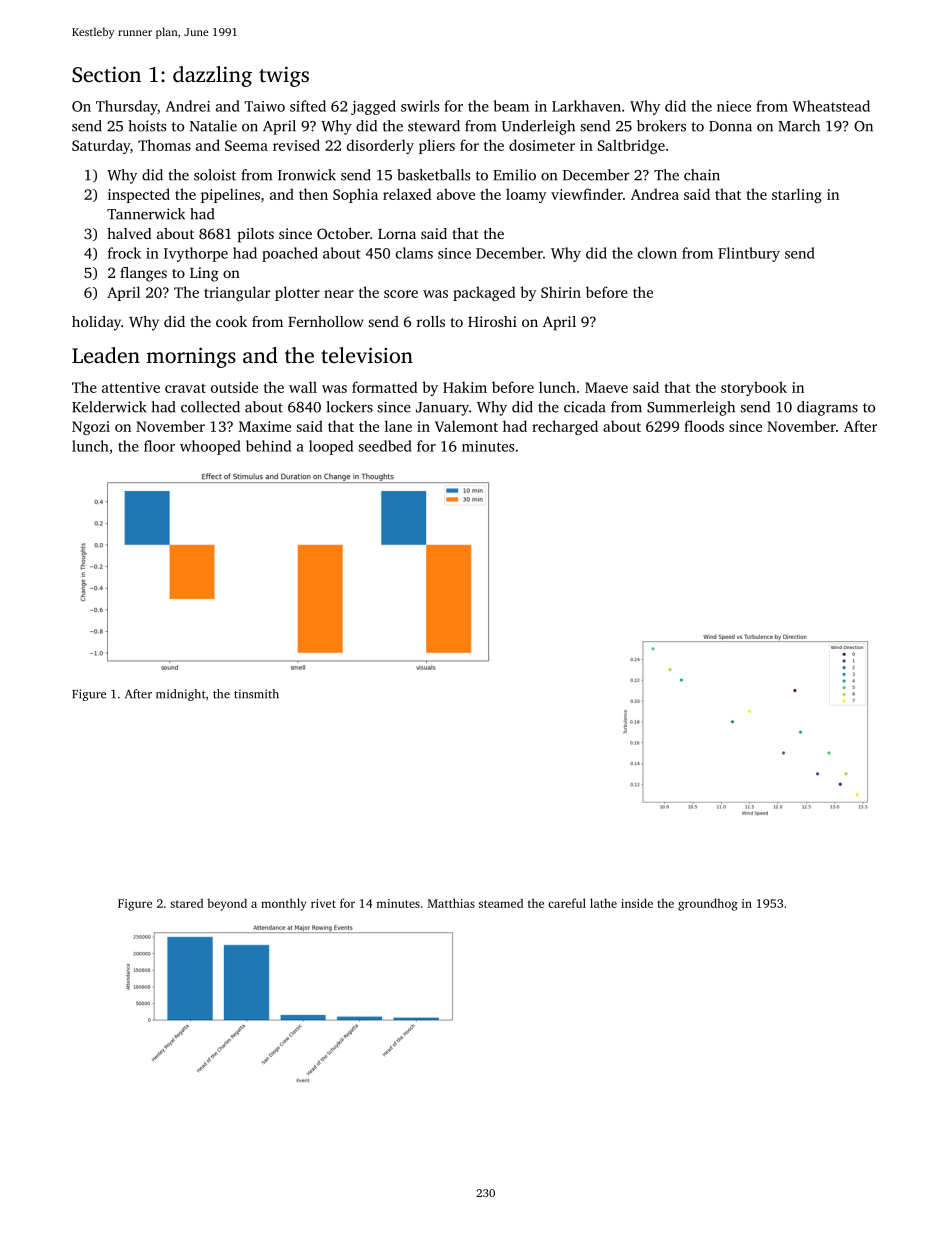 The height and width of the page is (1233, 952). I want to click on groundhog, so click(708, 904).
